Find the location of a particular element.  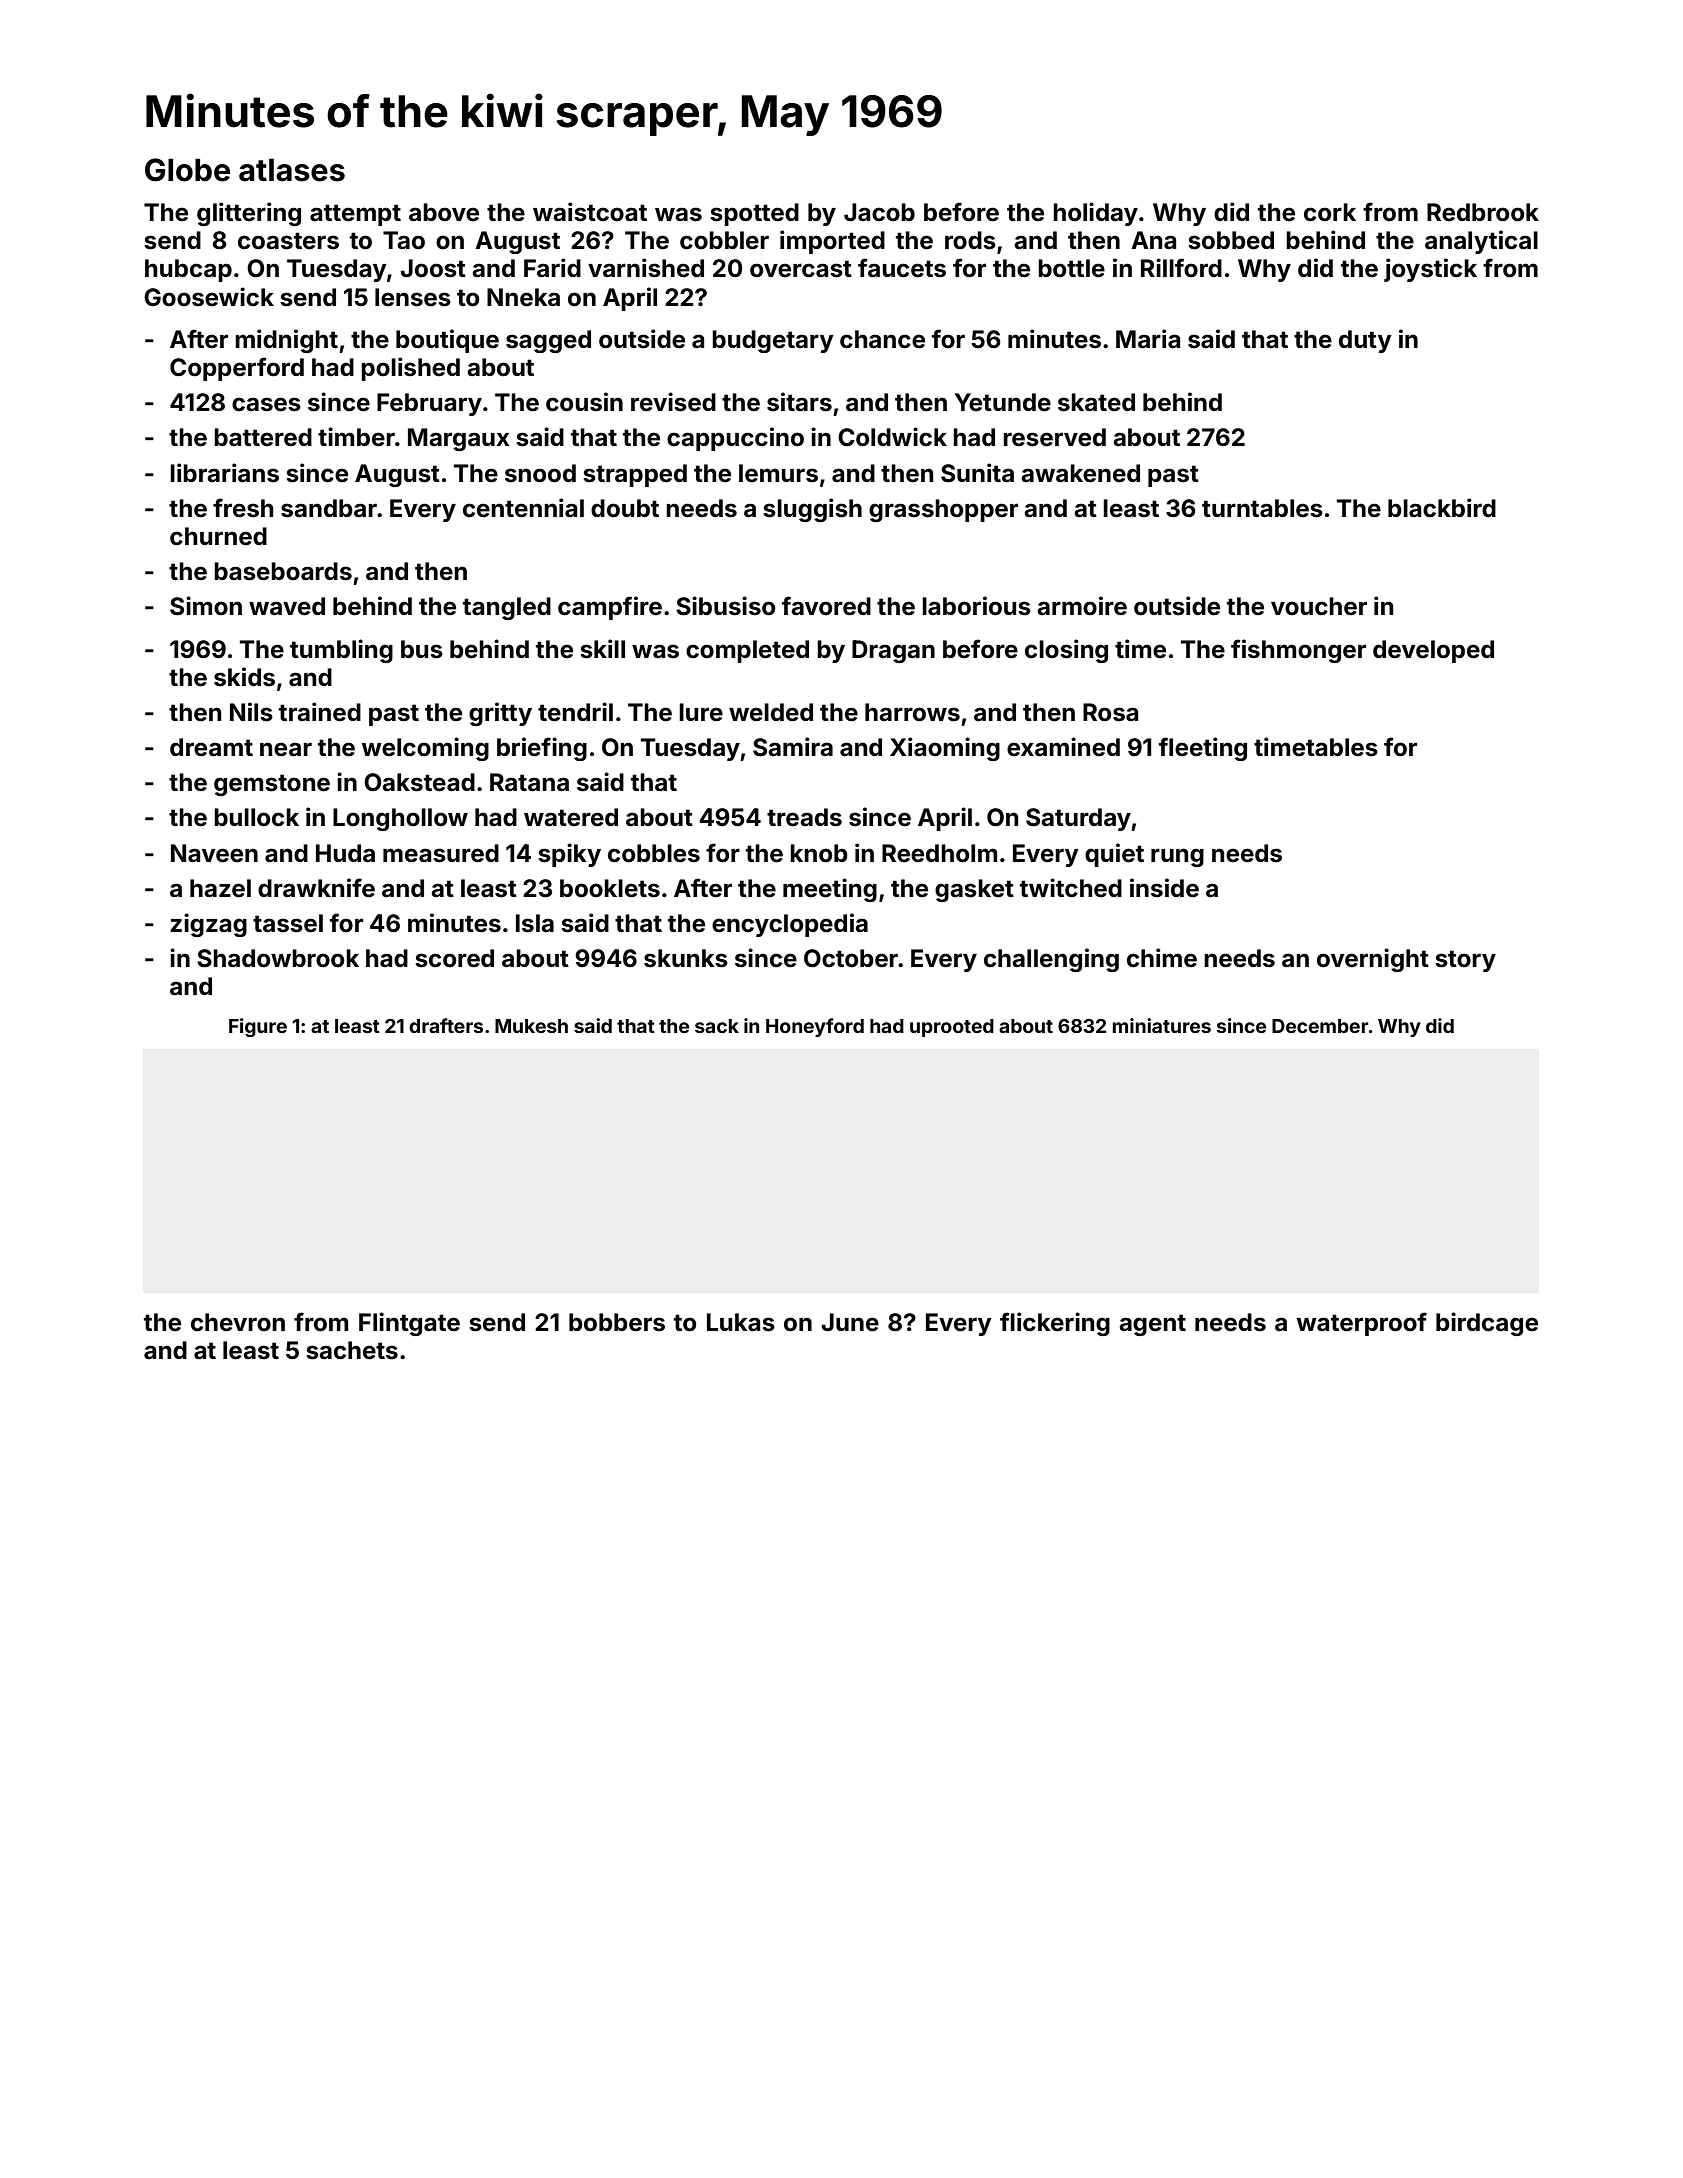

June is located at coordinates (850, 1322).
